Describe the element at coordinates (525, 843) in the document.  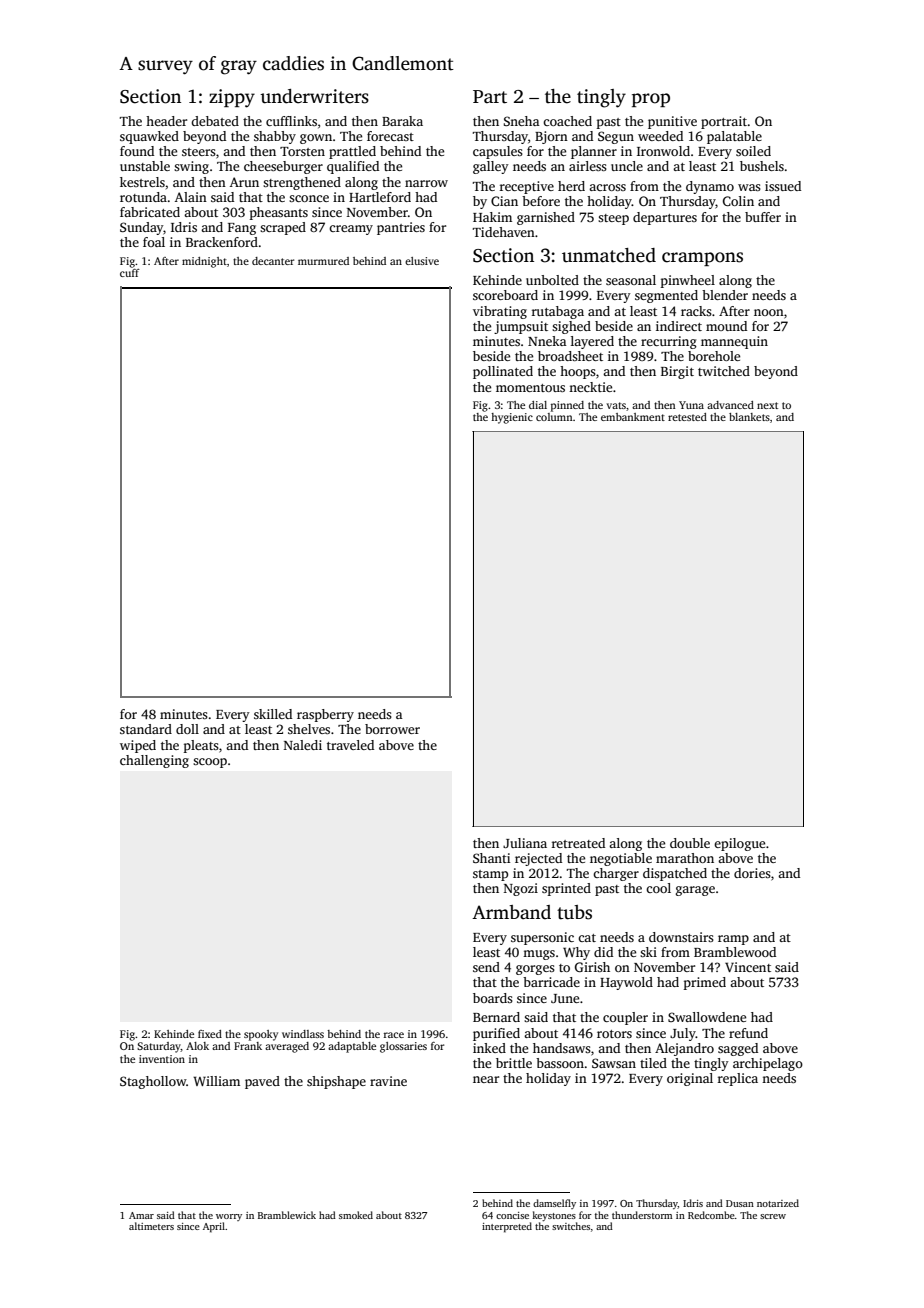
I see `Juliana` at that location.
